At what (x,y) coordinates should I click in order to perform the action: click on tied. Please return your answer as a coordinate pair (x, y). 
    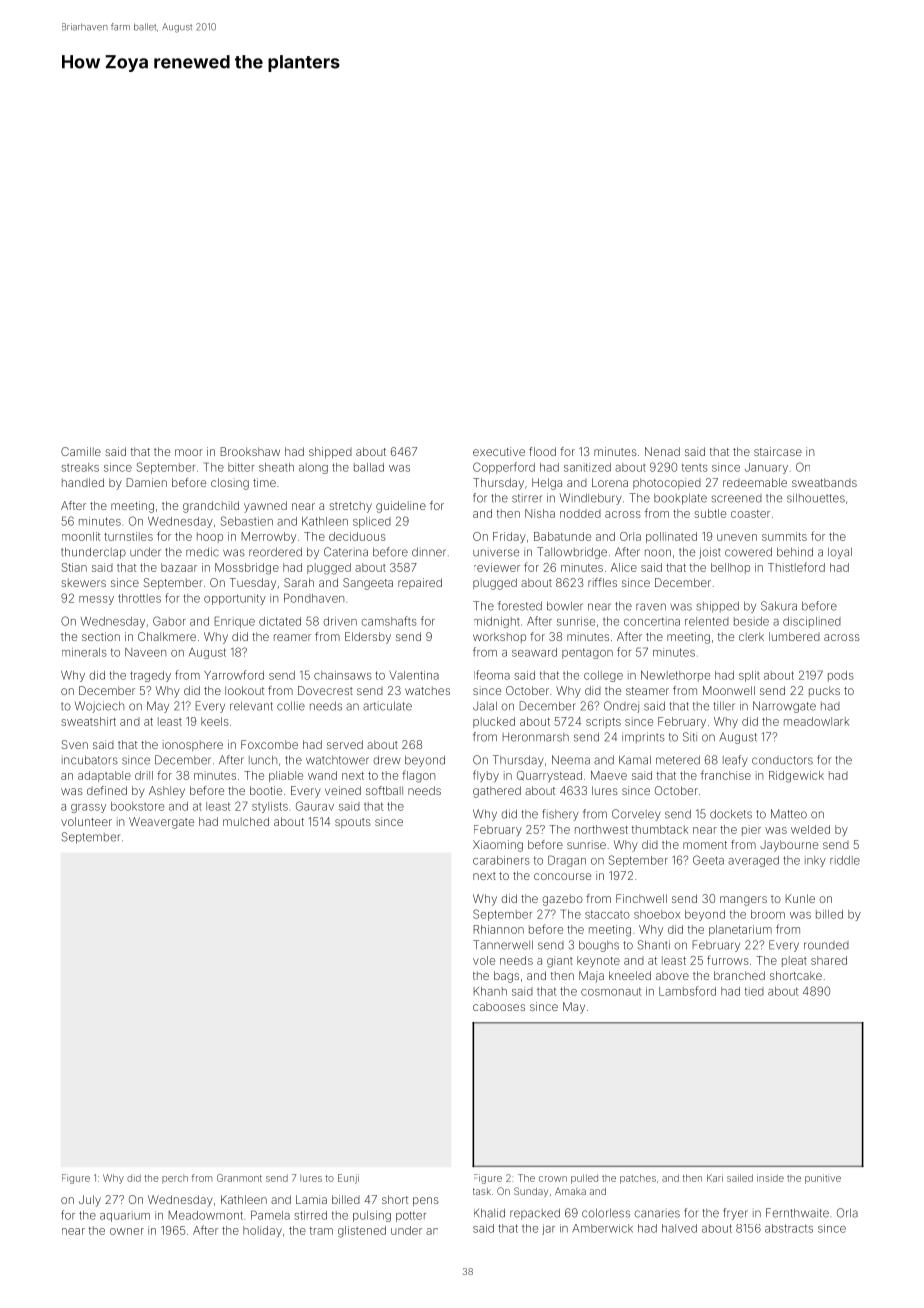
    Looking at the image, I should click on (754, 991).
